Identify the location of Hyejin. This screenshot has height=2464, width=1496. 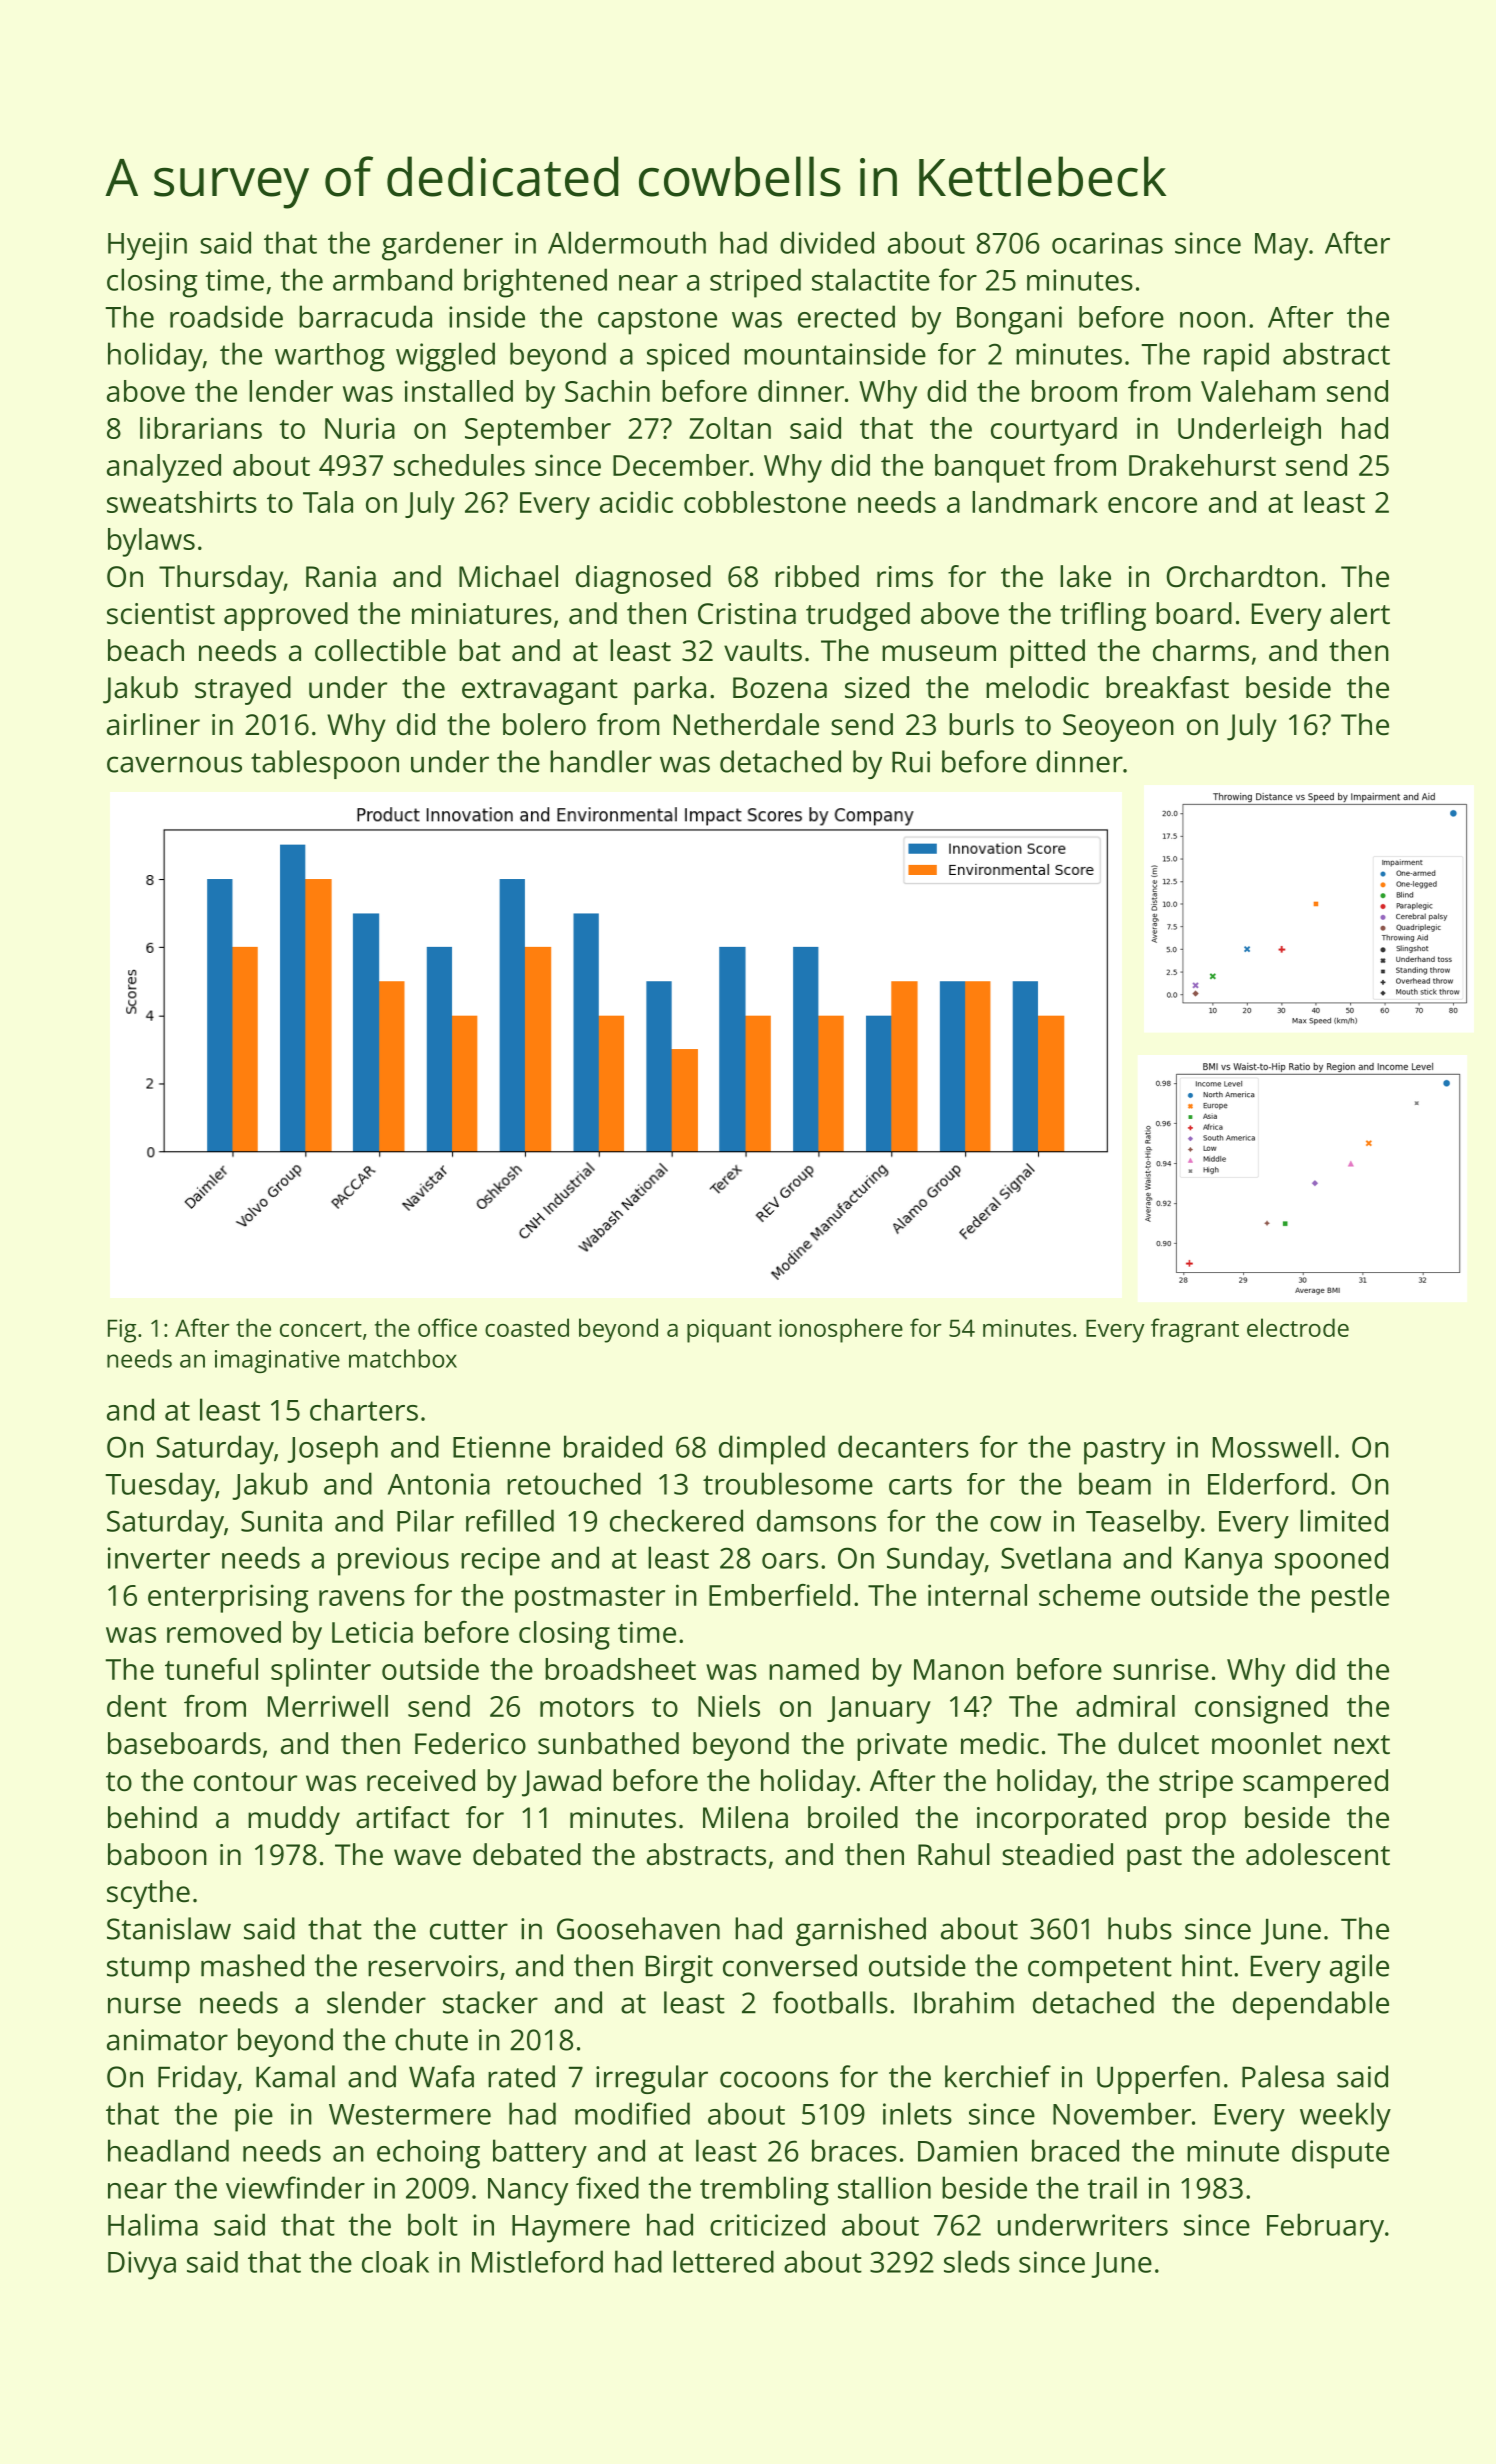
(147, 246).
